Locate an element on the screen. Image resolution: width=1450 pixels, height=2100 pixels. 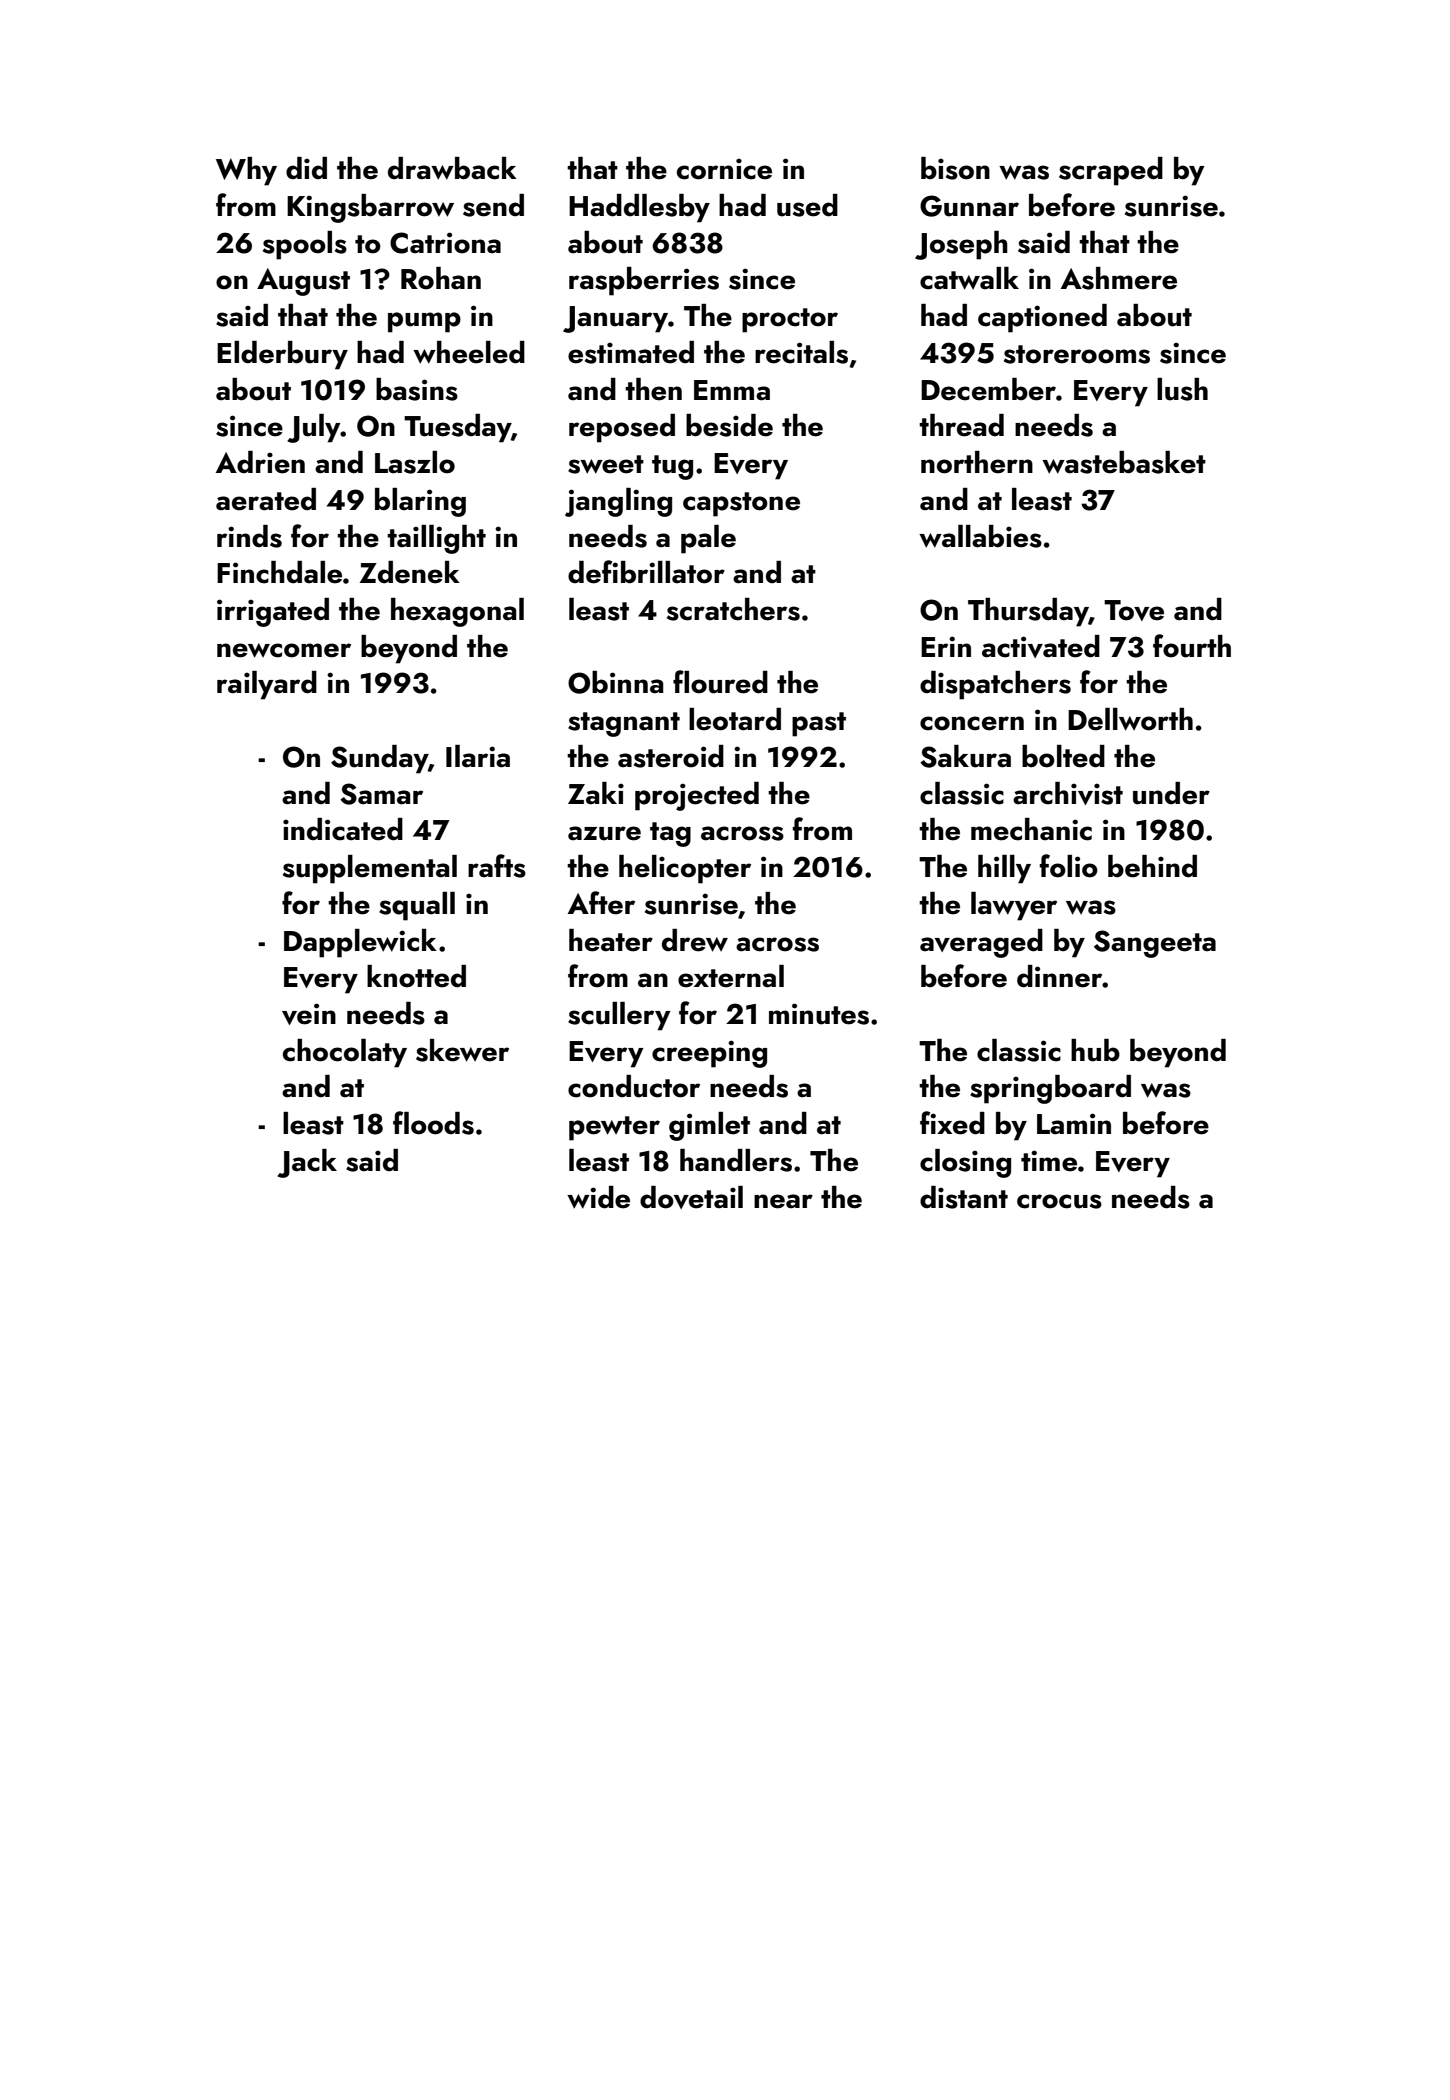
near is located at coordinates (783, 1201).
